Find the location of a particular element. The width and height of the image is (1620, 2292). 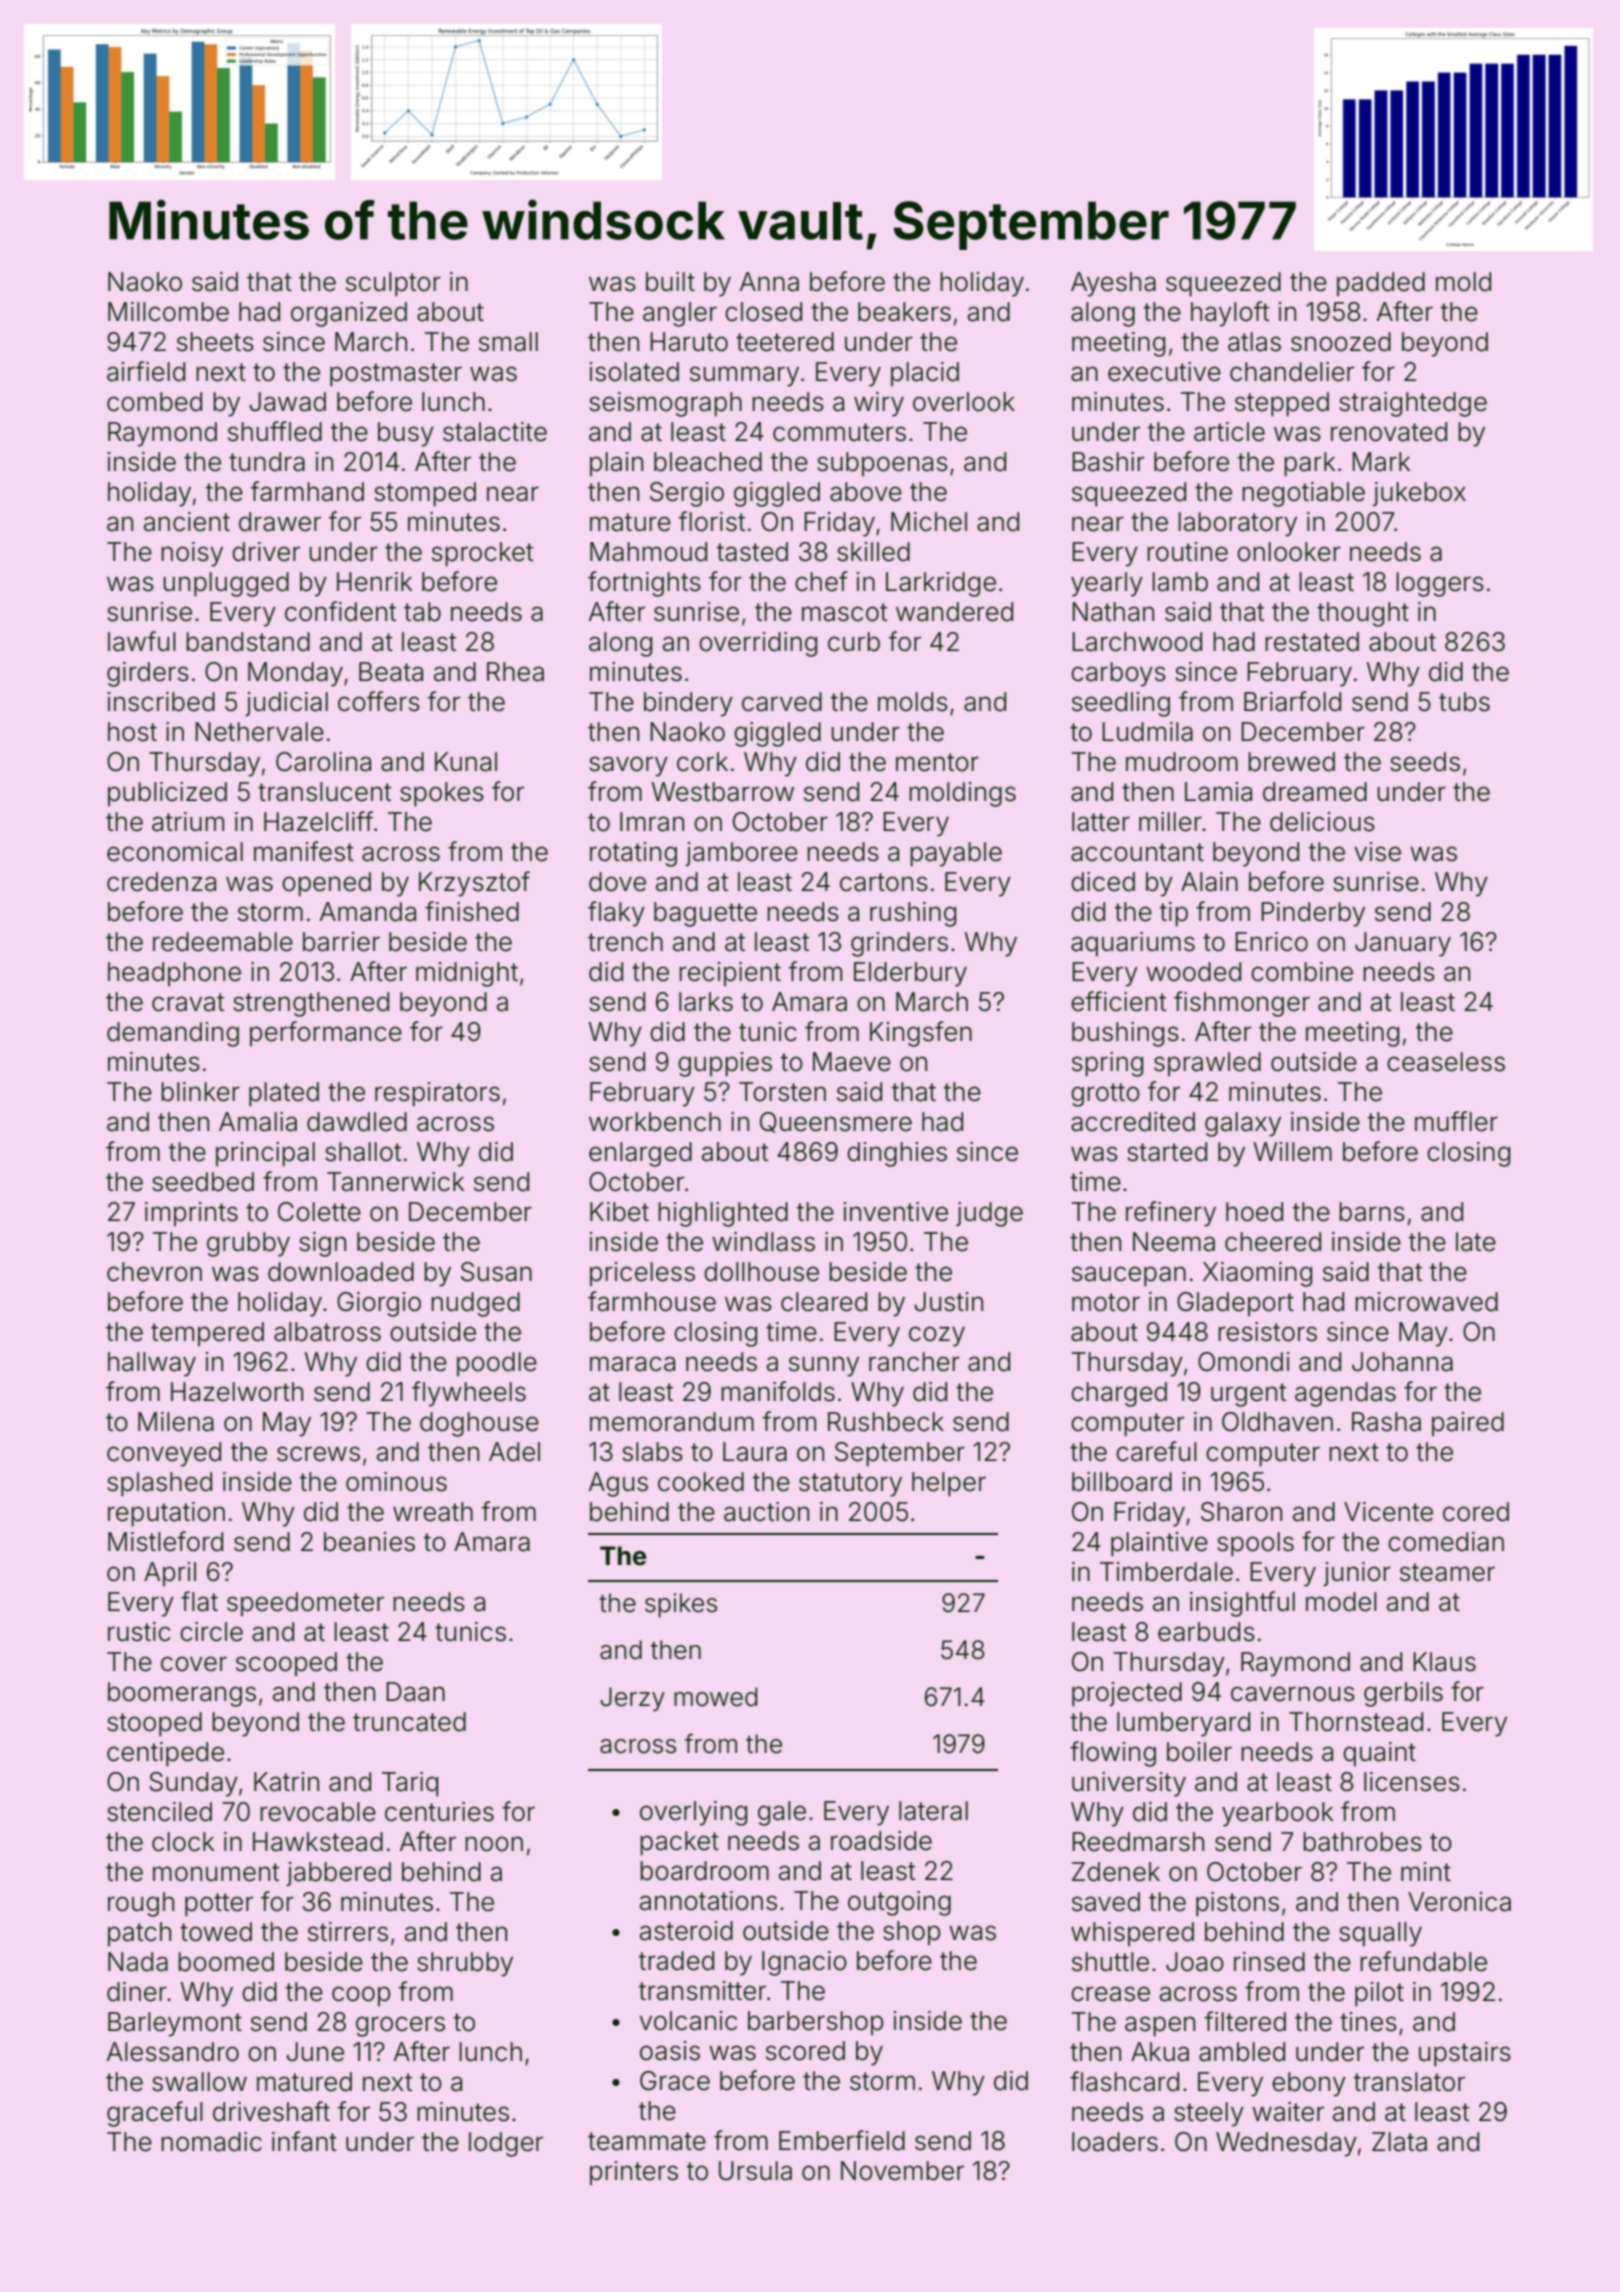

Mahmoud is located at coordinates (648, 552).
